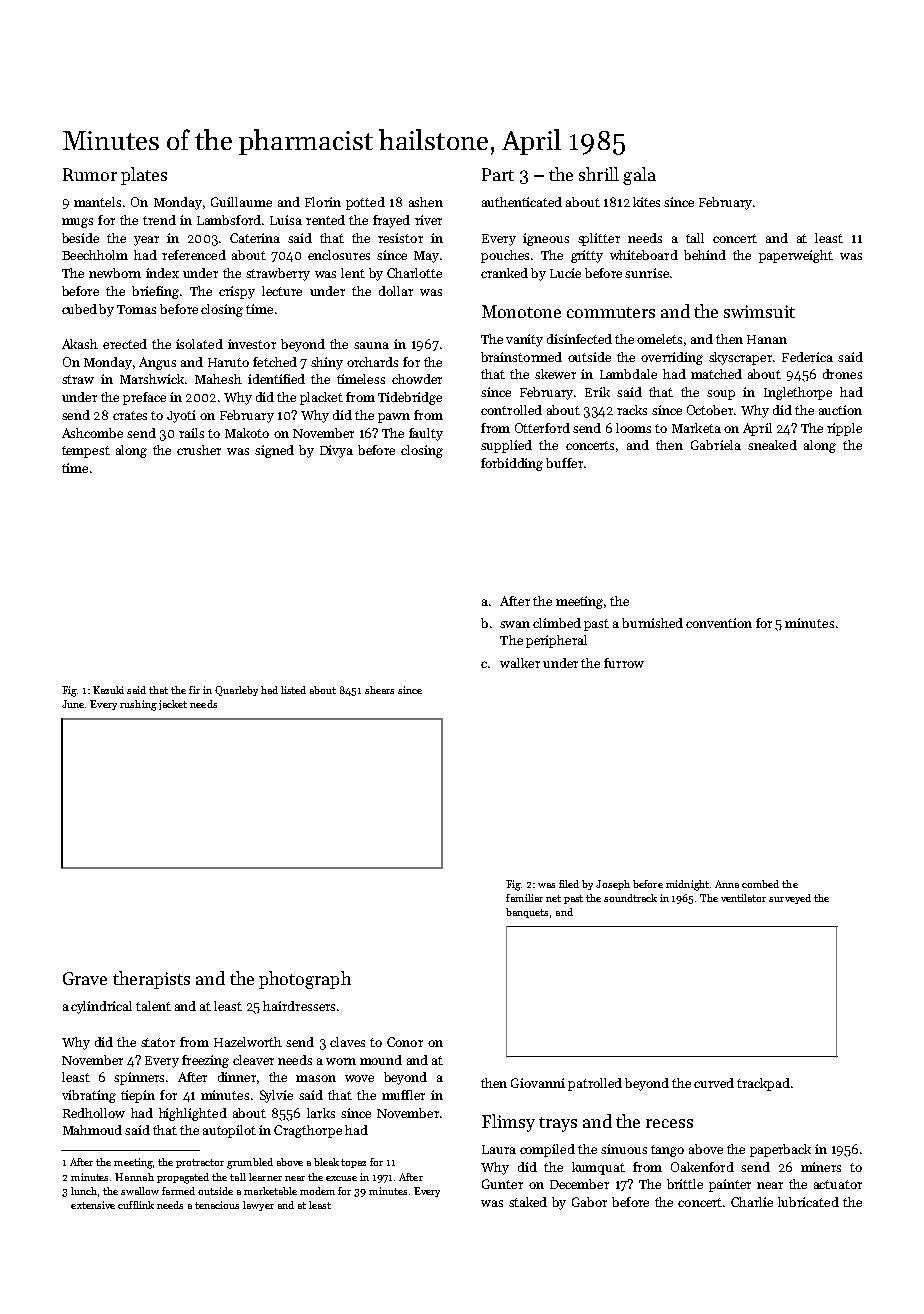 The width and height of the screenshot is (924, 1314). What do you see at coordinates (528, 1202) in the screenshot?
I see `staked` at bounding box center [528, 1202].
